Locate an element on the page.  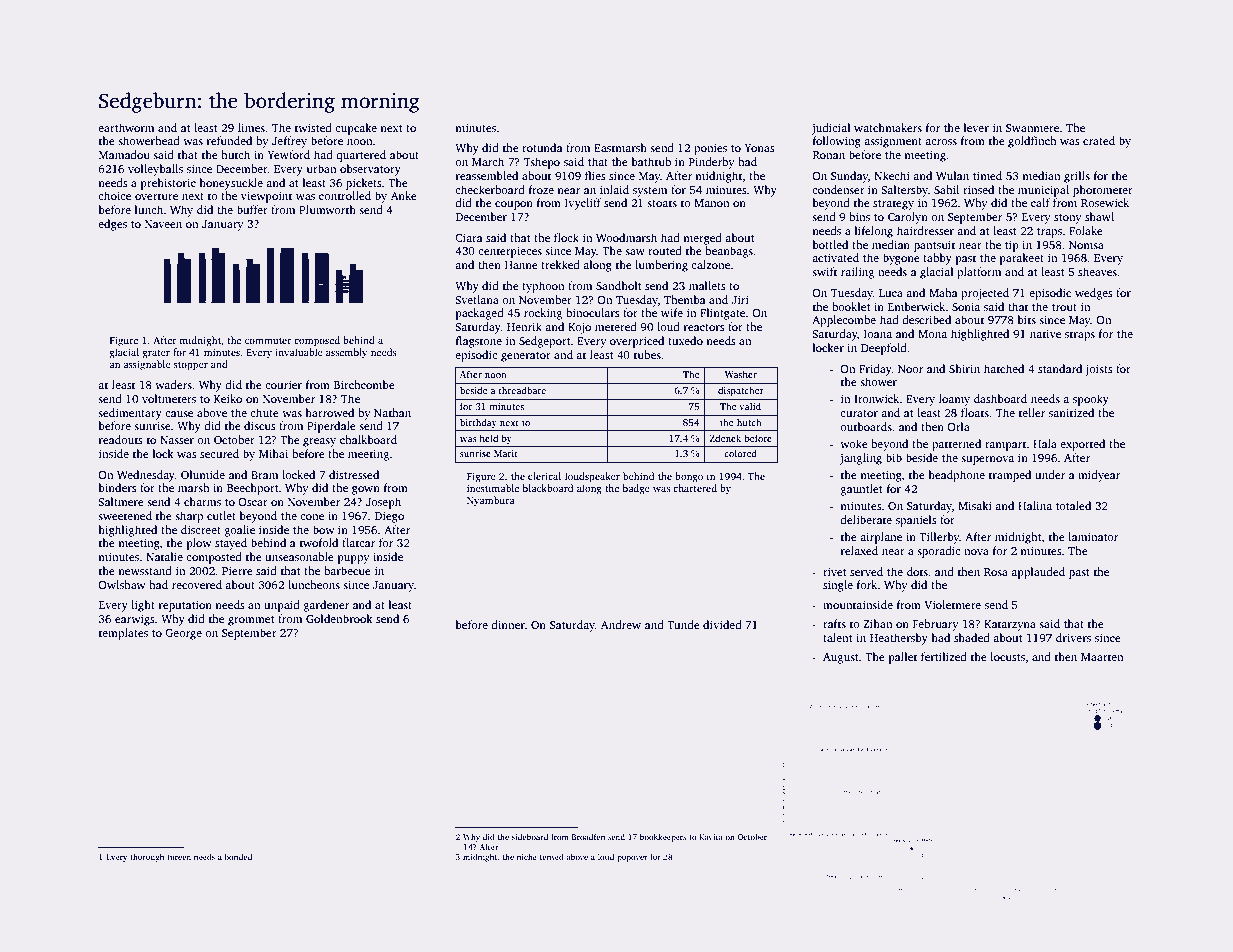
unpaid is located at coordinates (282, 606).
